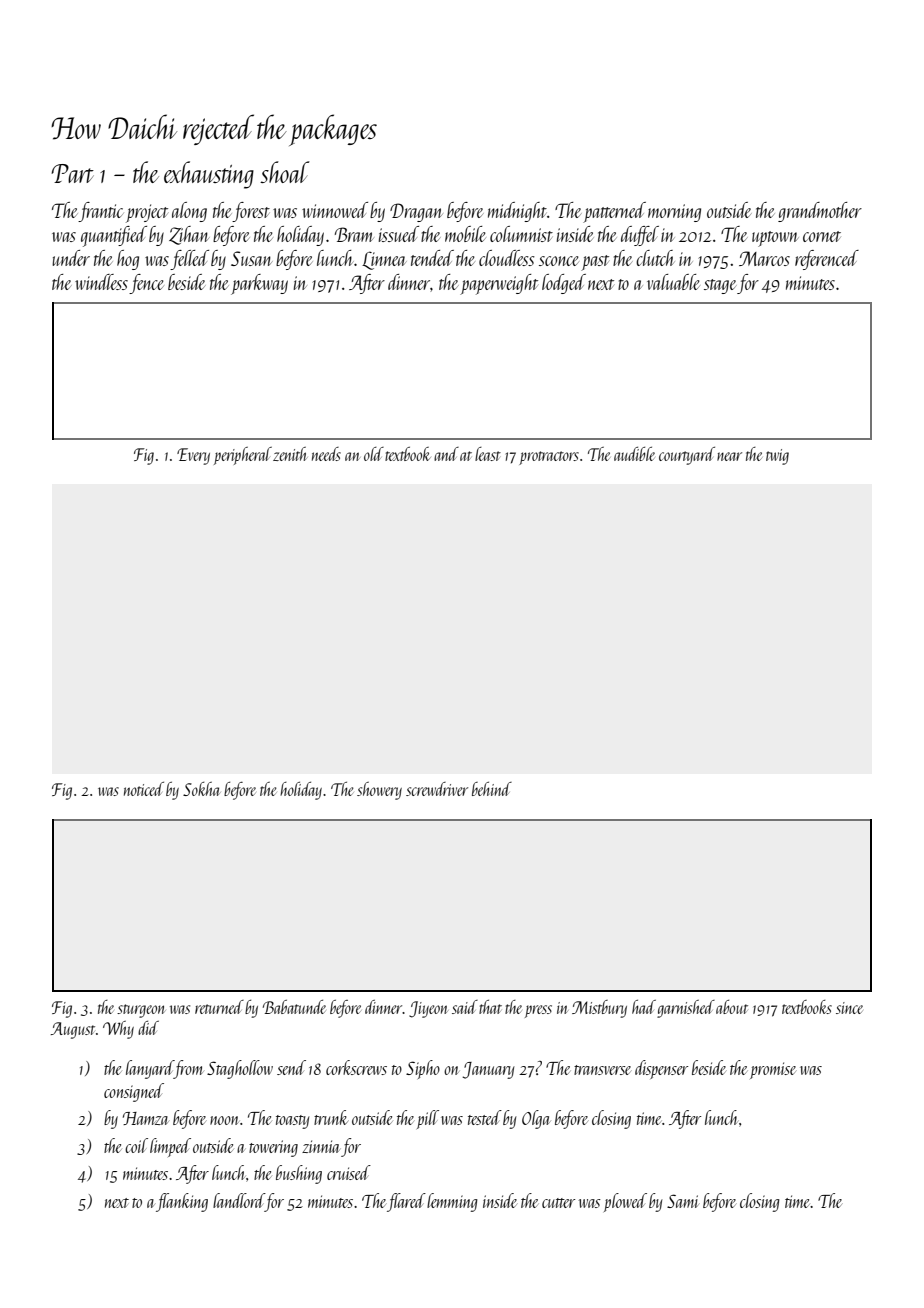  I want to click on midnight, so click(517, 212).
